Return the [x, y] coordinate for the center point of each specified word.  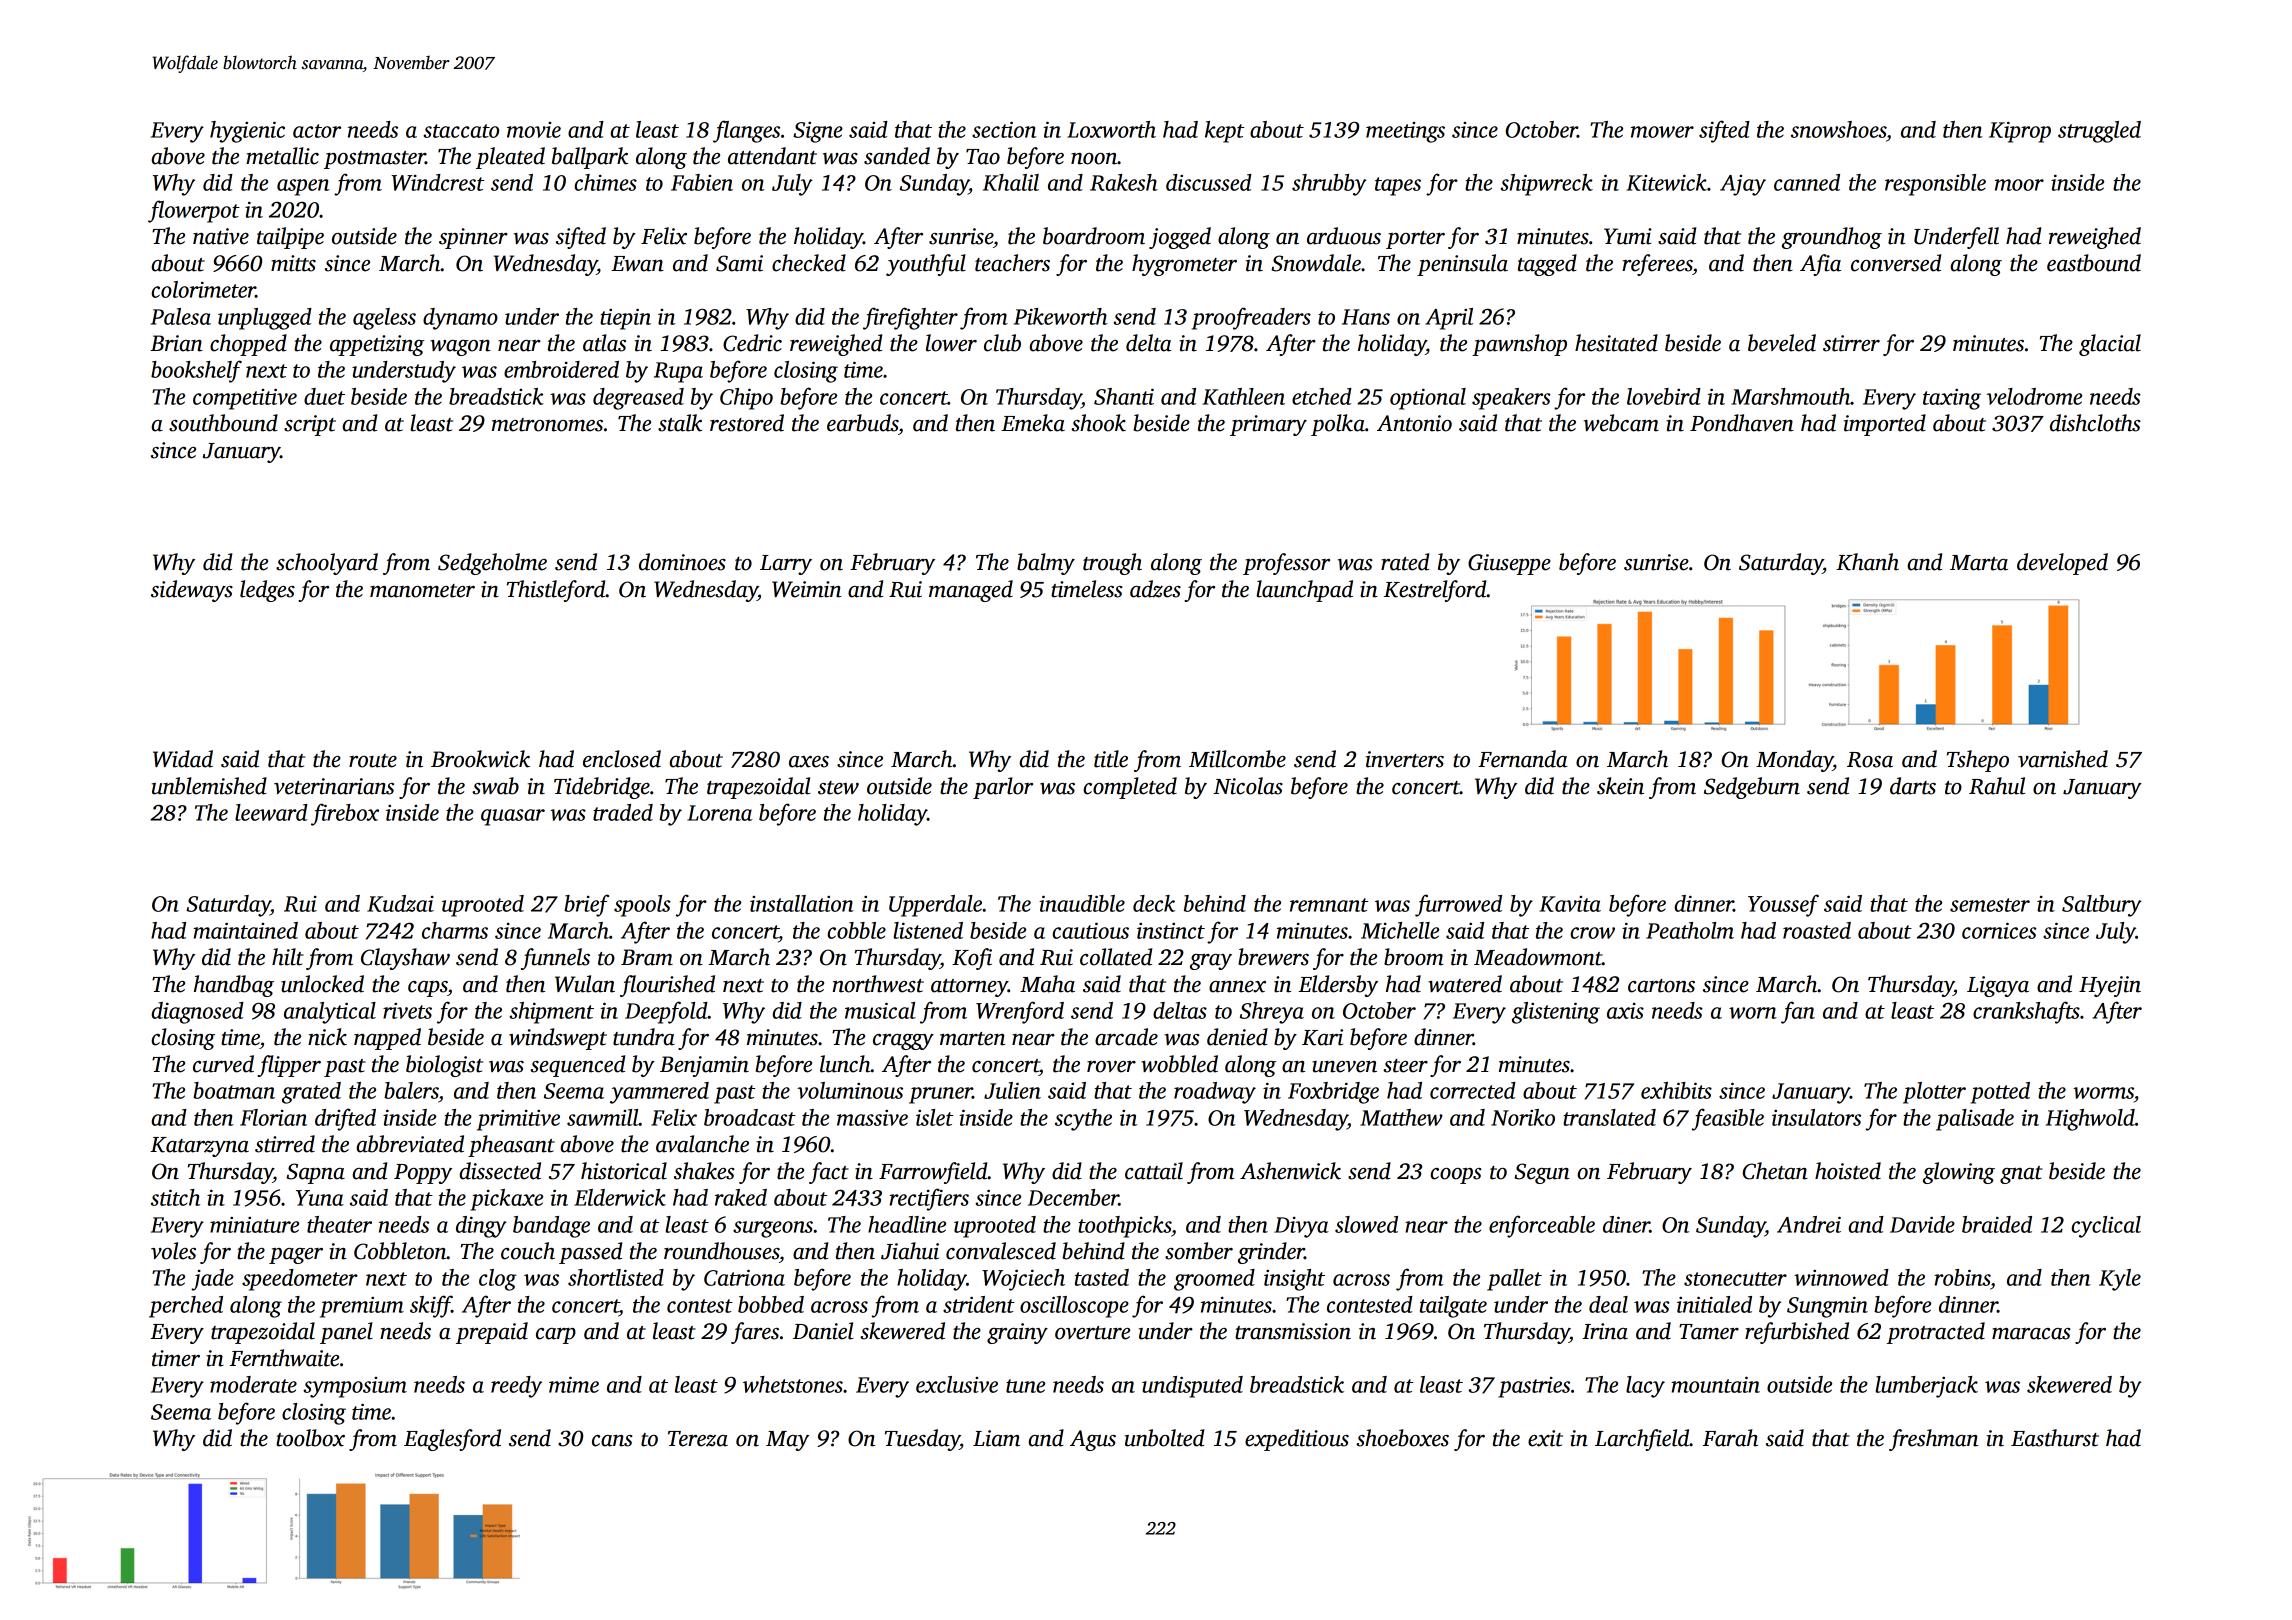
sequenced [577, 1066]
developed [2062, 564]
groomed [1214, 1280]
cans [612, 1441]
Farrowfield [933, 1173]
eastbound [2094, 263]
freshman [1933, 1440]
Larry [786, 565]
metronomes [547, 425]
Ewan [637, 264]
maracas [2031, 1334]
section [1004, 129]
